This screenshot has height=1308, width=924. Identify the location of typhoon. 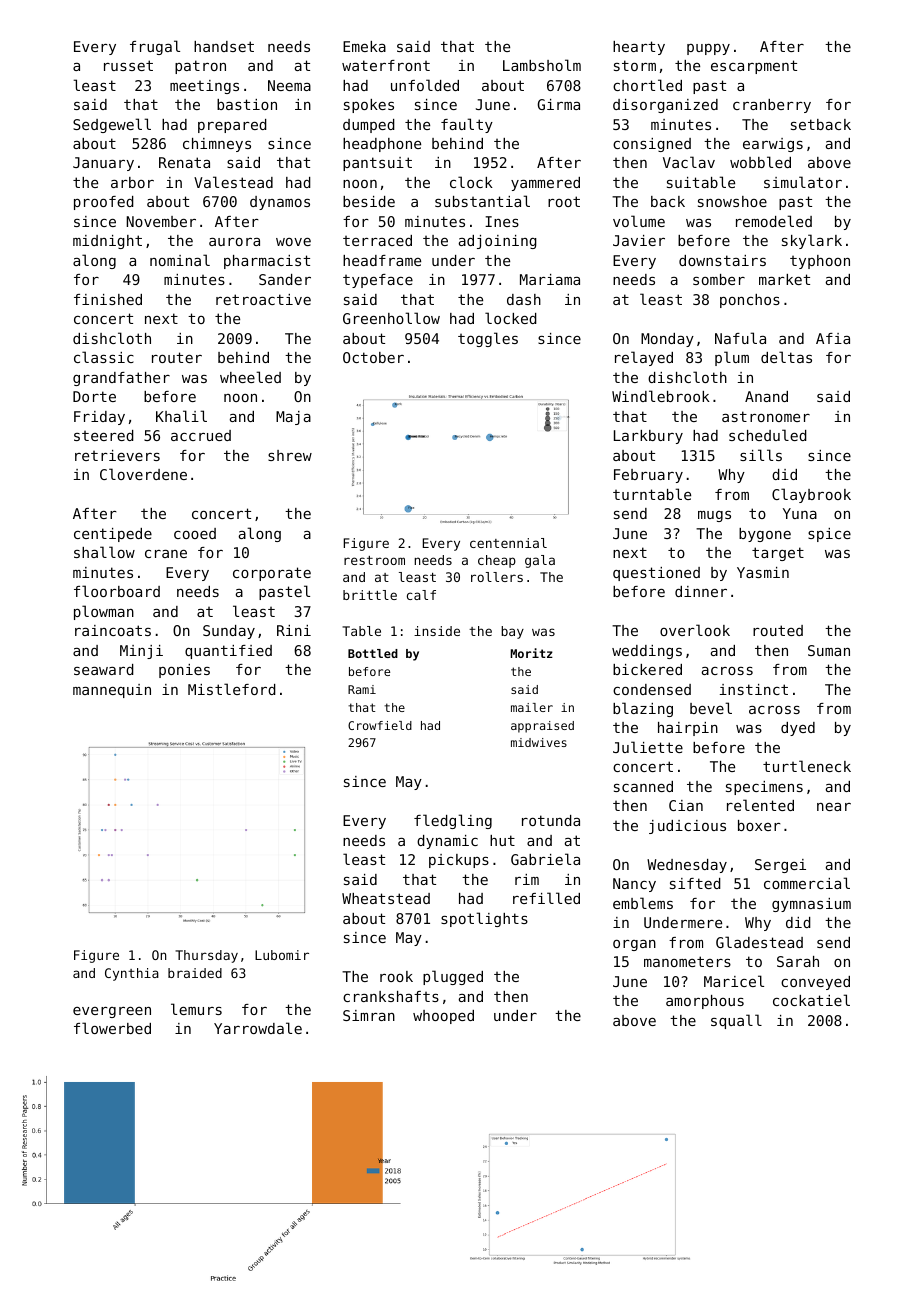
(820, 262).
